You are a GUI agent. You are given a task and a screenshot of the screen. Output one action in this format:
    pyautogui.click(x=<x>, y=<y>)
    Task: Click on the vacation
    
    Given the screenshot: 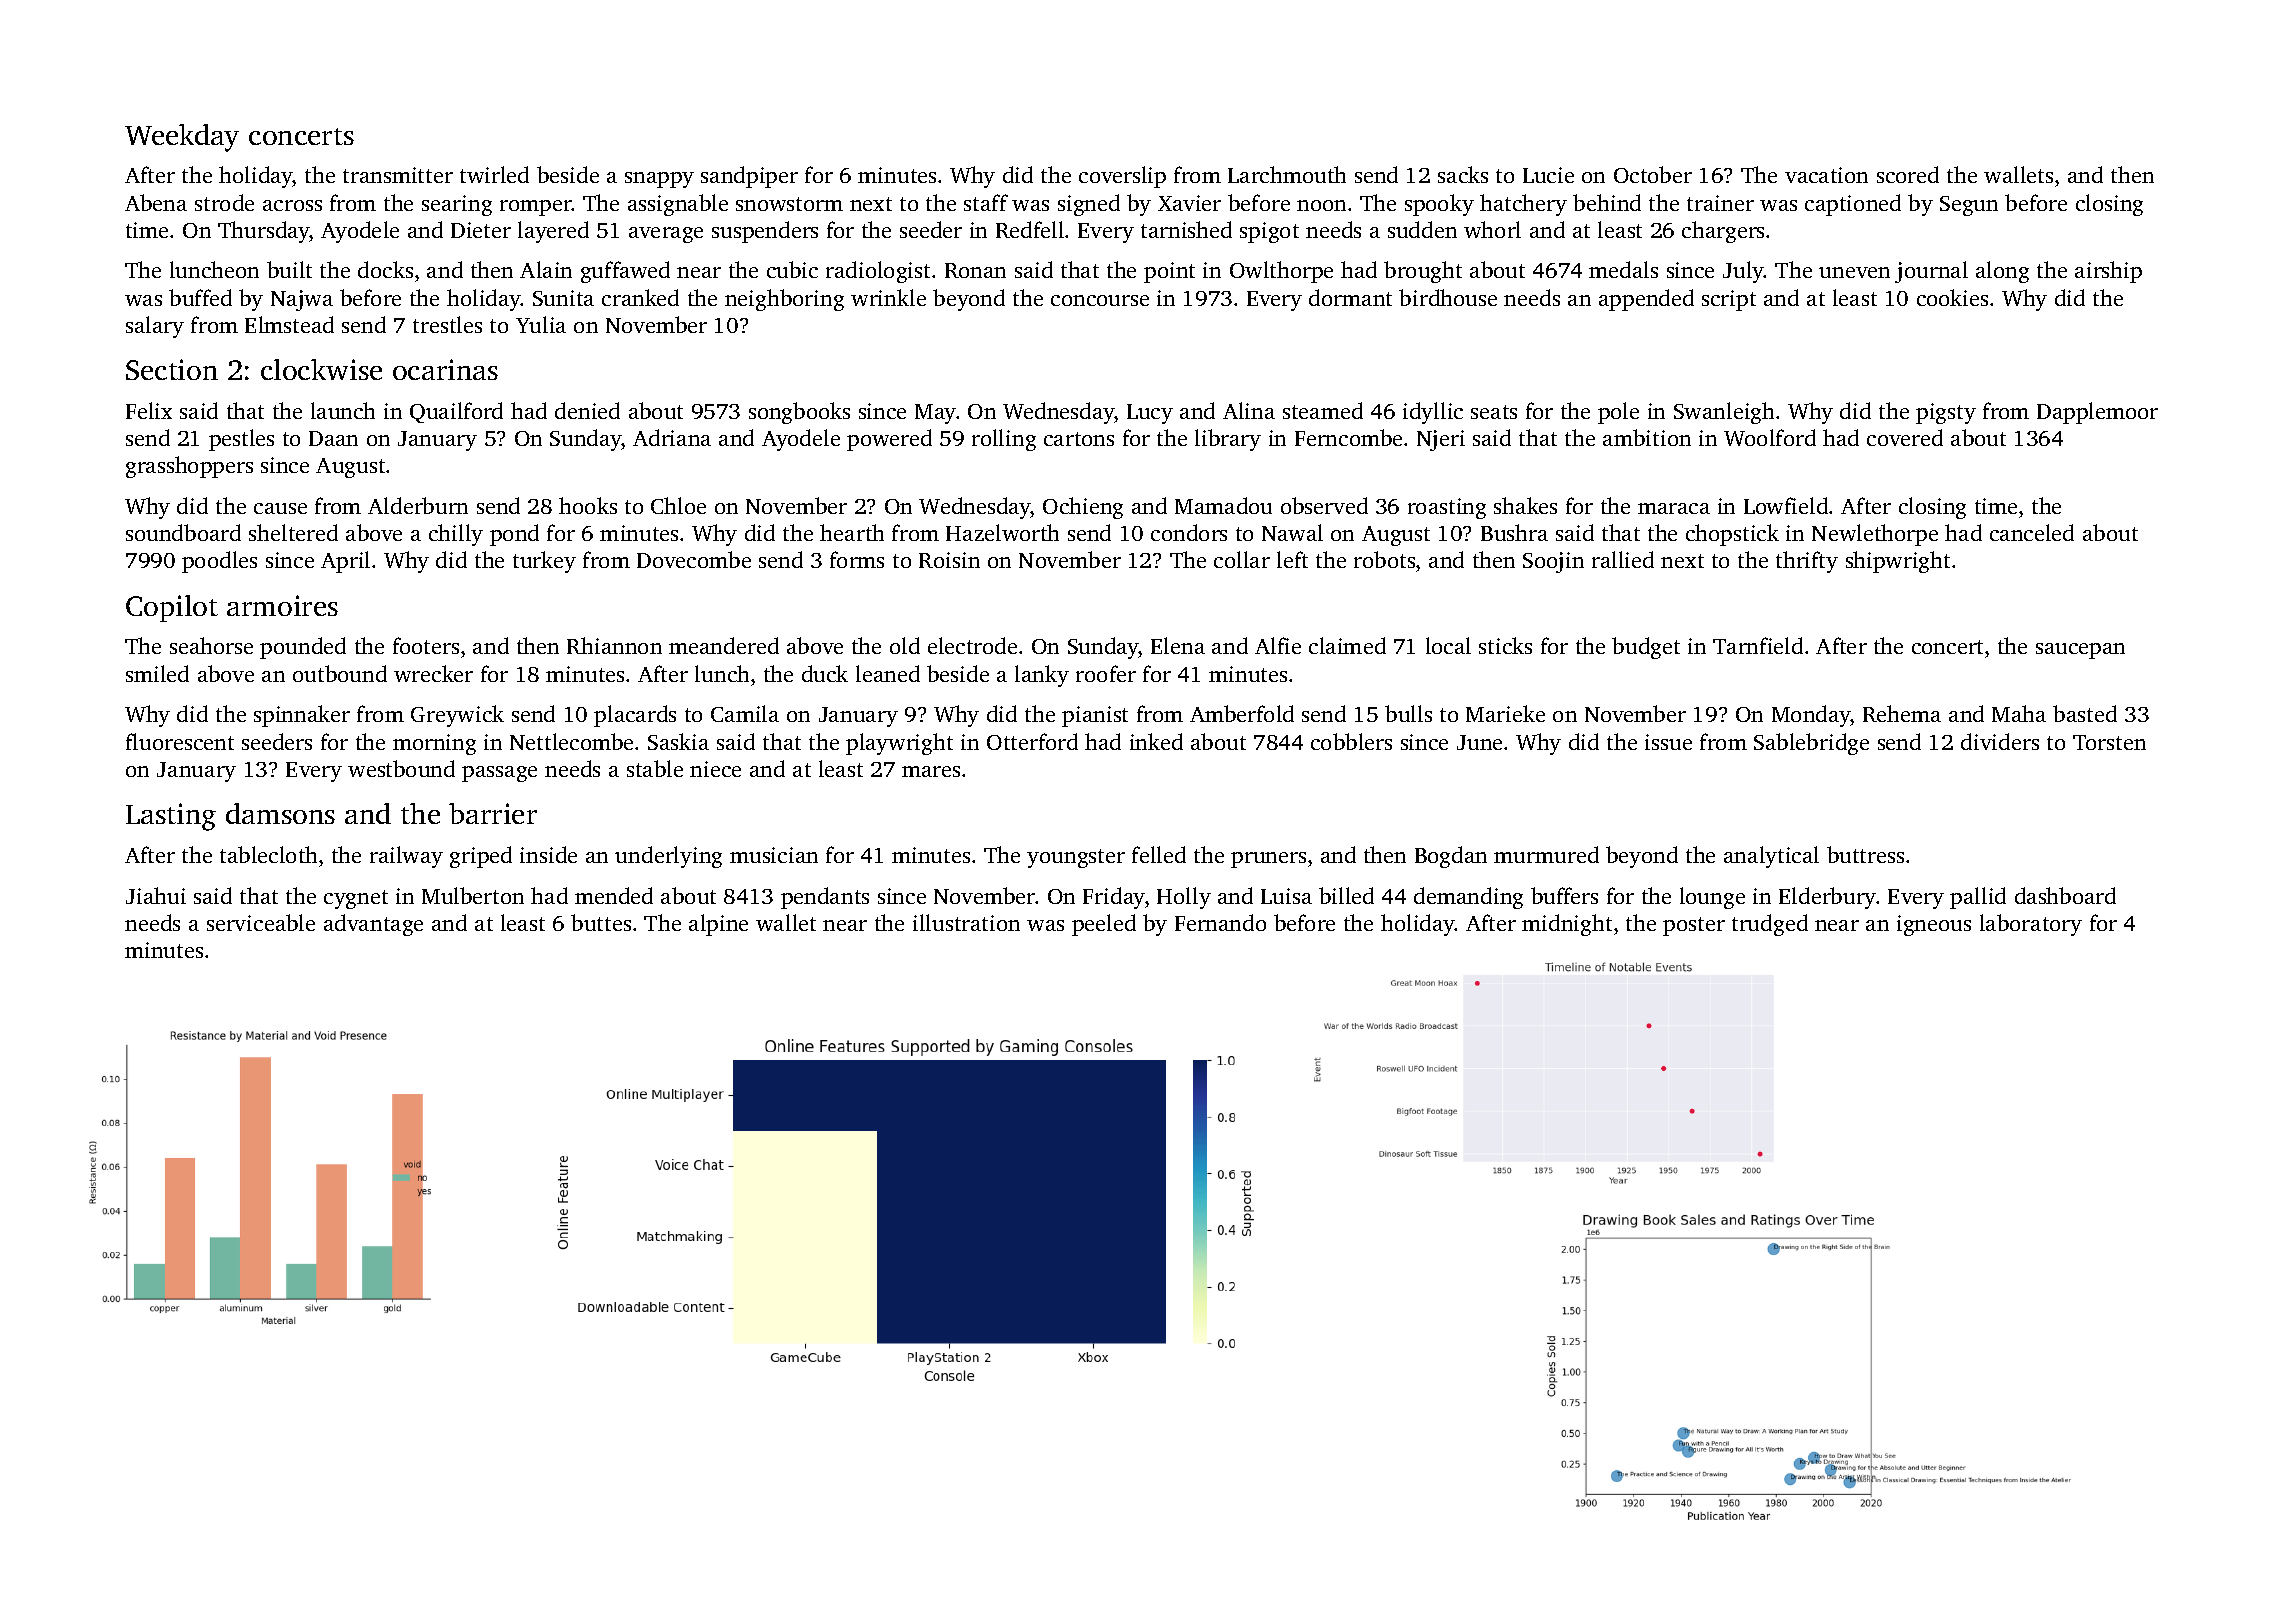 What is the action you would take?
    pyautogui.click(x=1826, y=175)
